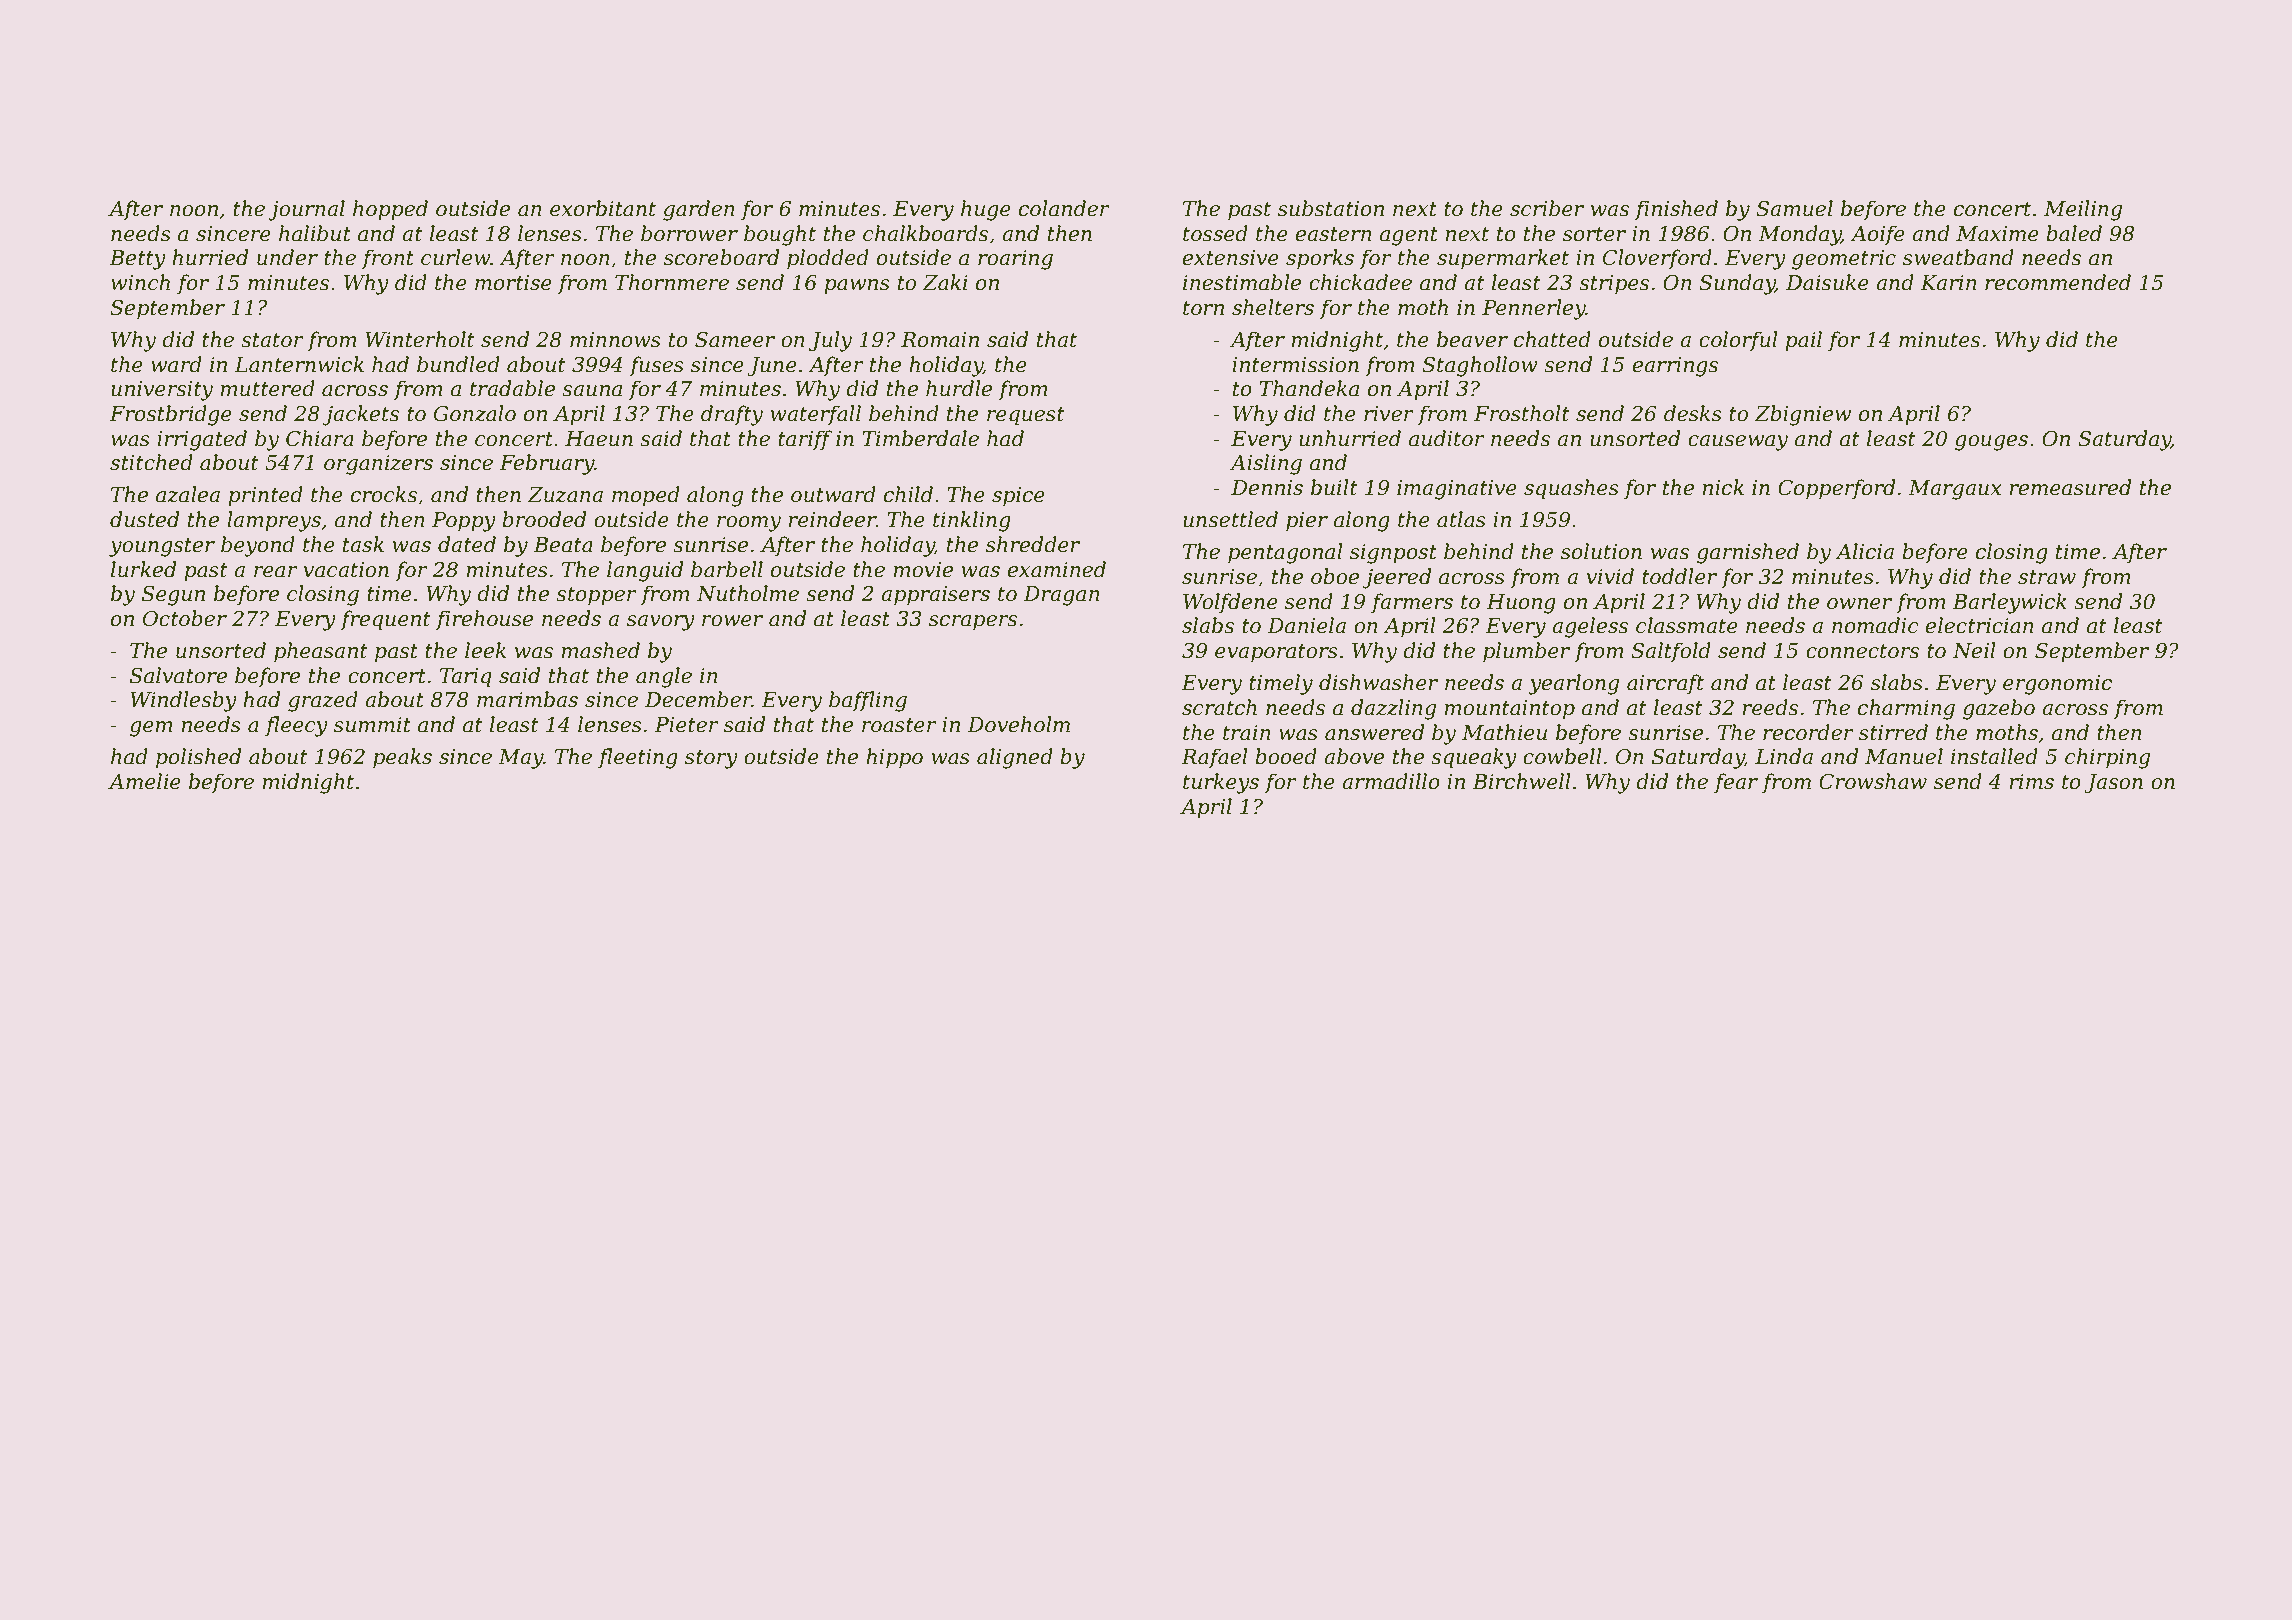  Describe the element at coordinates (646, 496) in the screenshot. I see `moped` at that location.
